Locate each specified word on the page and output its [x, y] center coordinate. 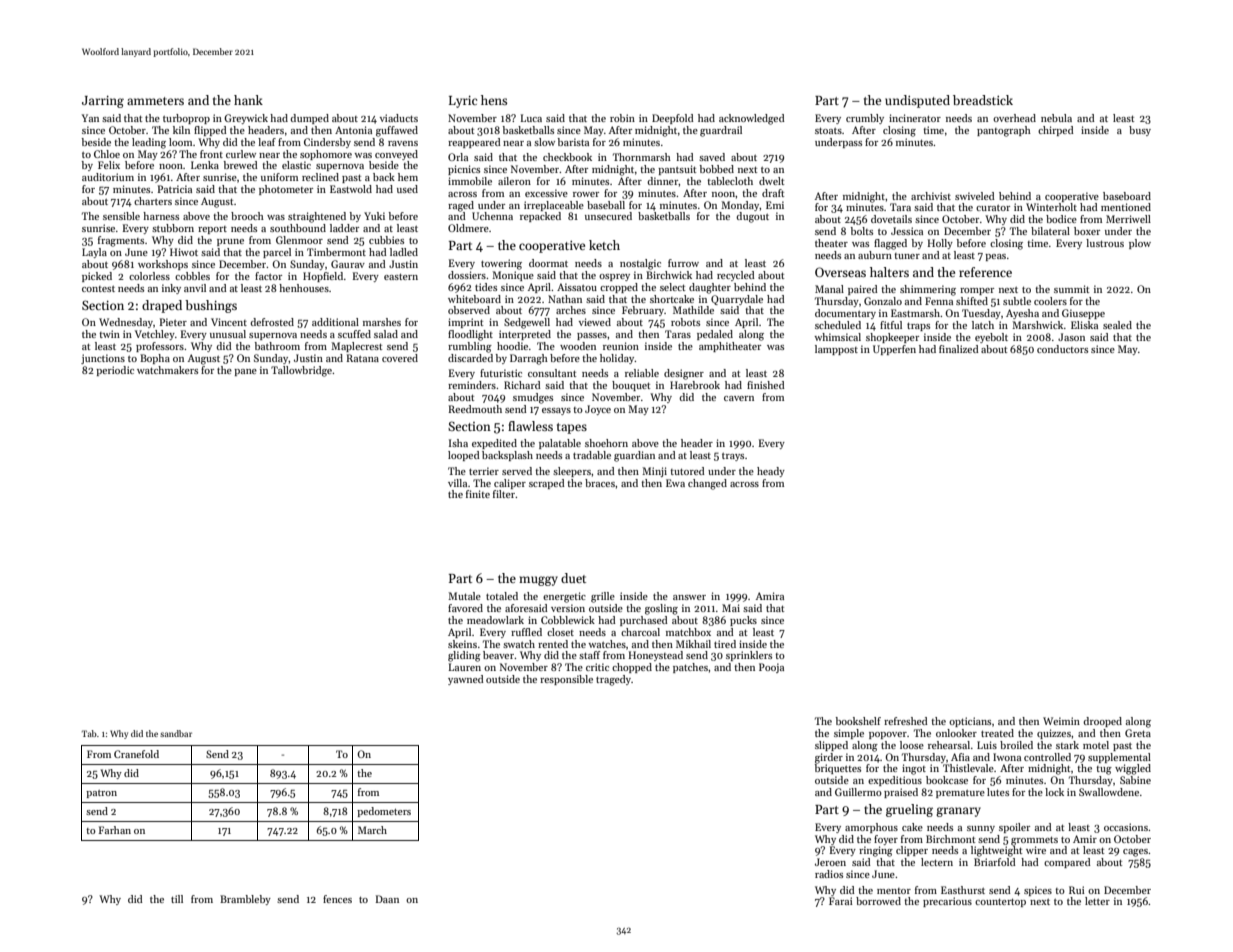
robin [622, 118]
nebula [1056, 118]
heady [771, 472]
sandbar [176, 733]
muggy [538, 581]
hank [248, 100]
